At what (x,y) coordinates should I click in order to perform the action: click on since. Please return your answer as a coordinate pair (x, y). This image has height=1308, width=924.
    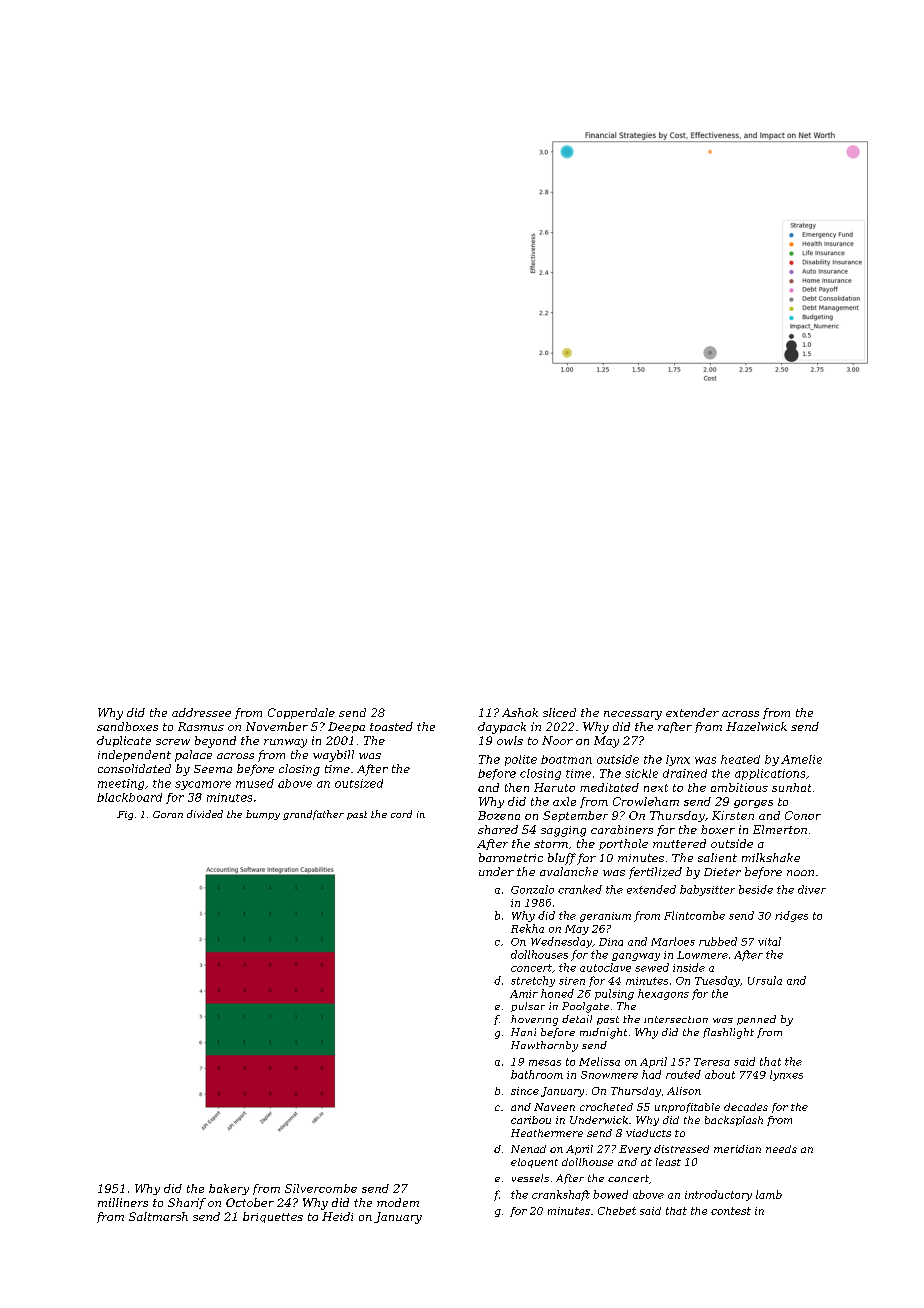
    Looking at the image, I should click on (525, 1091).
